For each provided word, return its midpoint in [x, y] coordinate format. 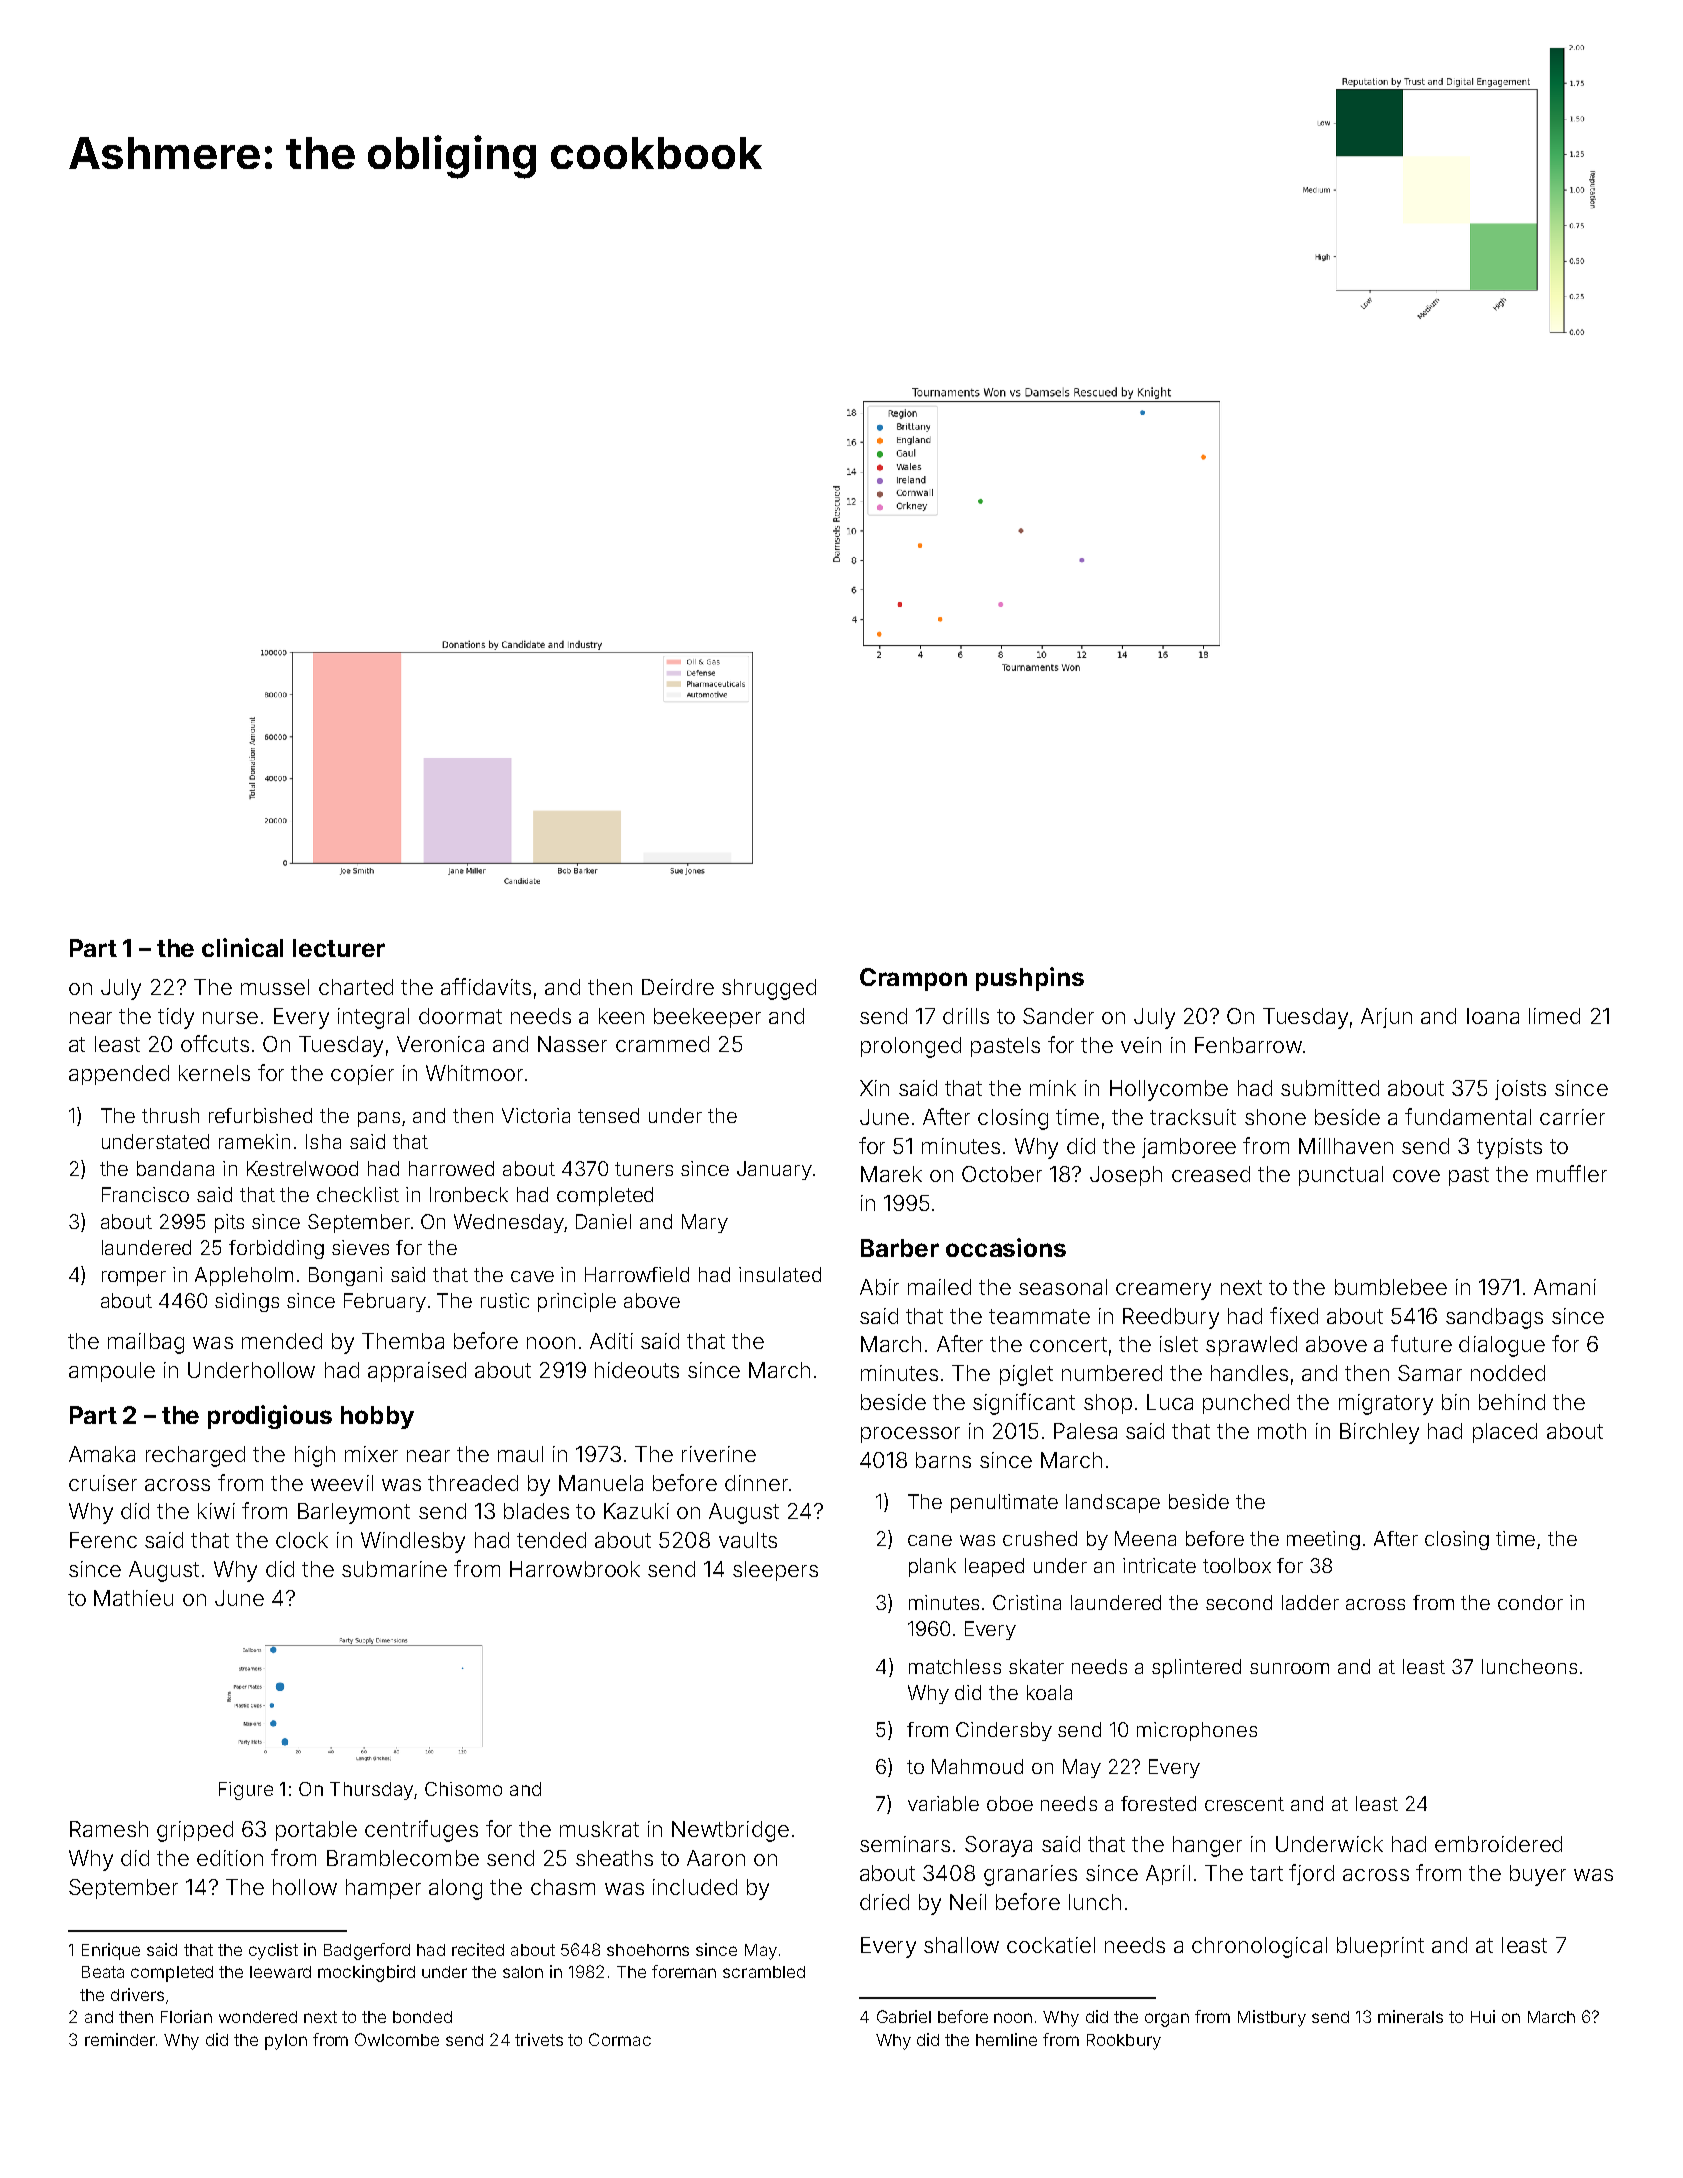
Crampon [913, 979]
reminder [120, 2039]
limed [1554, 1016]
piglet [1026, 1375]
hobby [377, 1417]
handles [1249, 1373]
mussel [275, 987]
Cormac [620, 2039]
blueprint [1380, 1947]
